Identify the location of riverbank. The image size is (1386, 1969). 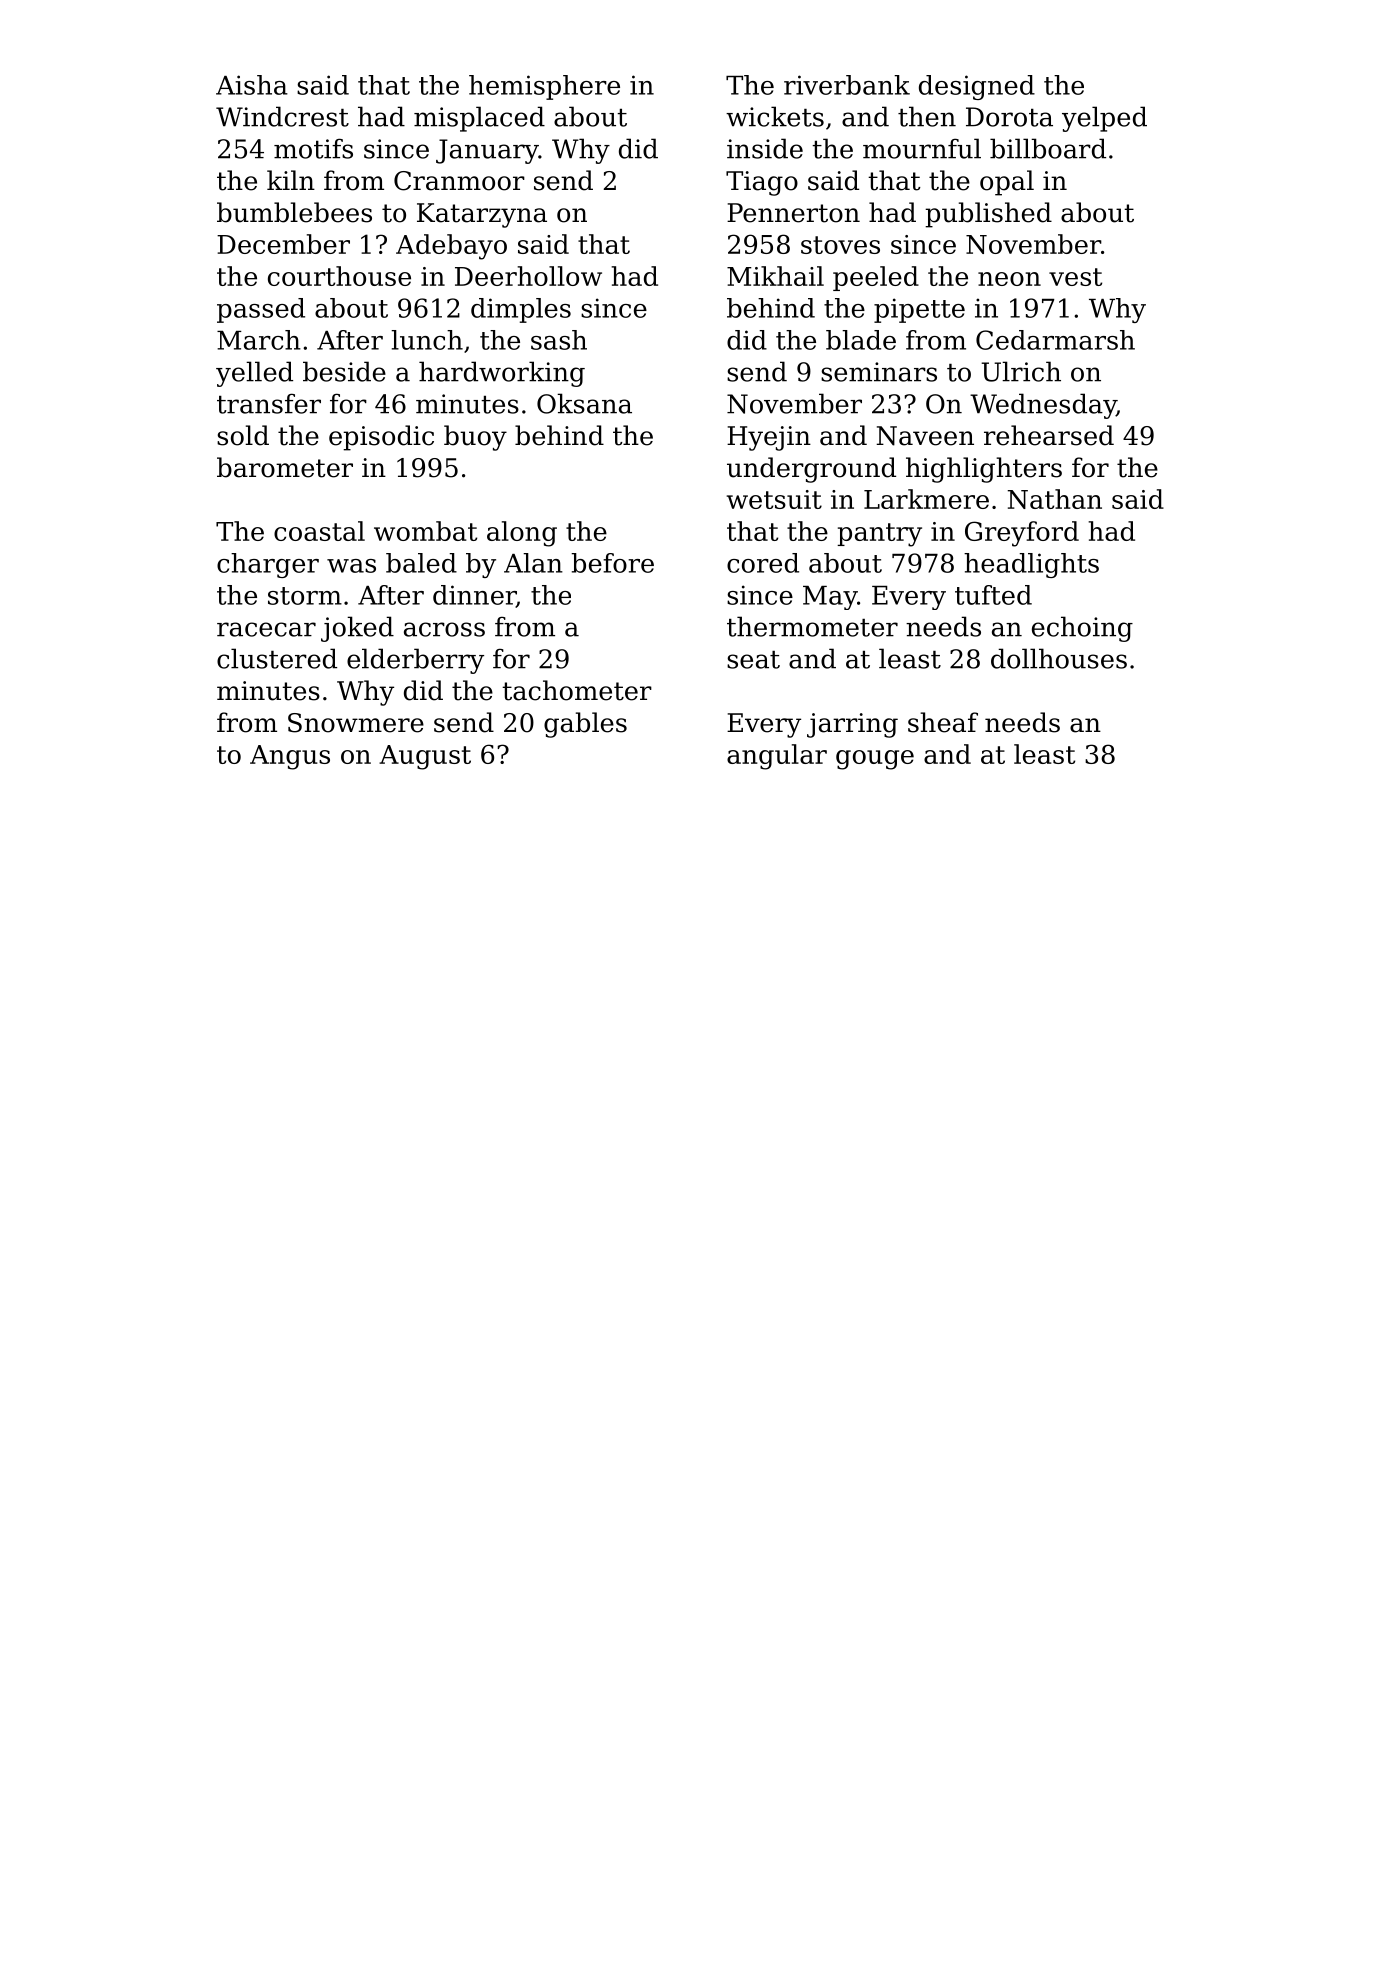
(847, 85).
